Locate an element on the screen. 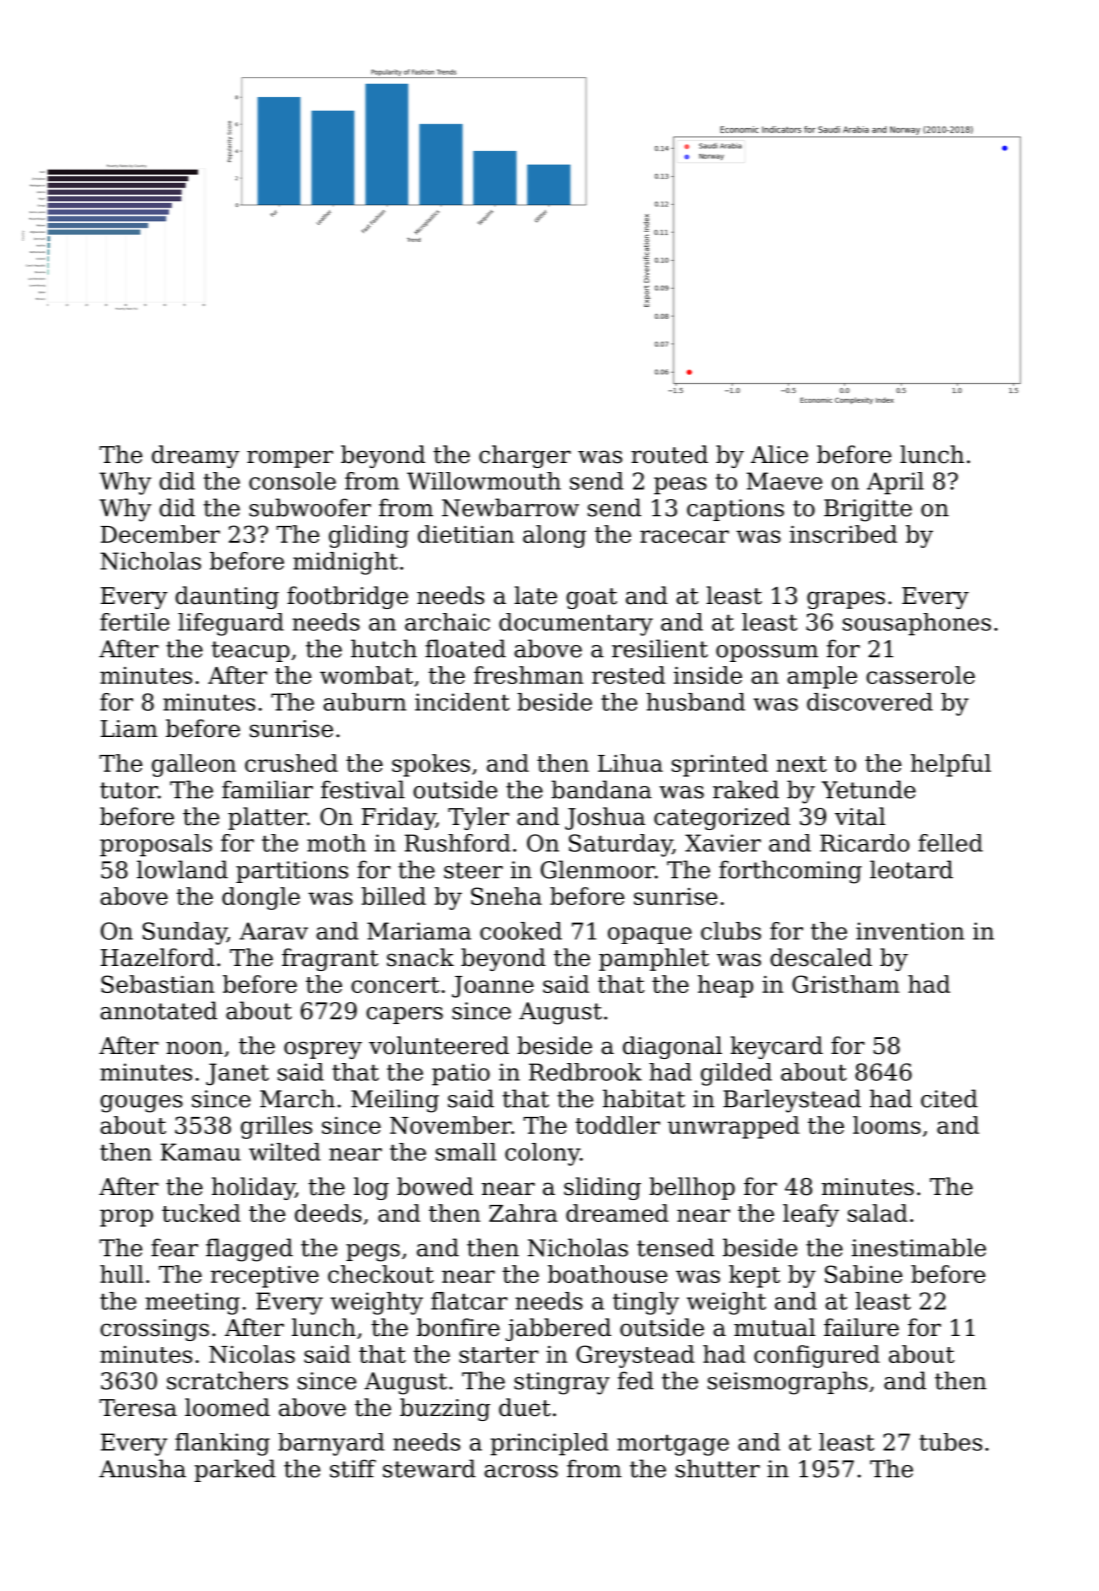 The image size is (1099, 1591). lowland is located at coordinates (182, 869).
